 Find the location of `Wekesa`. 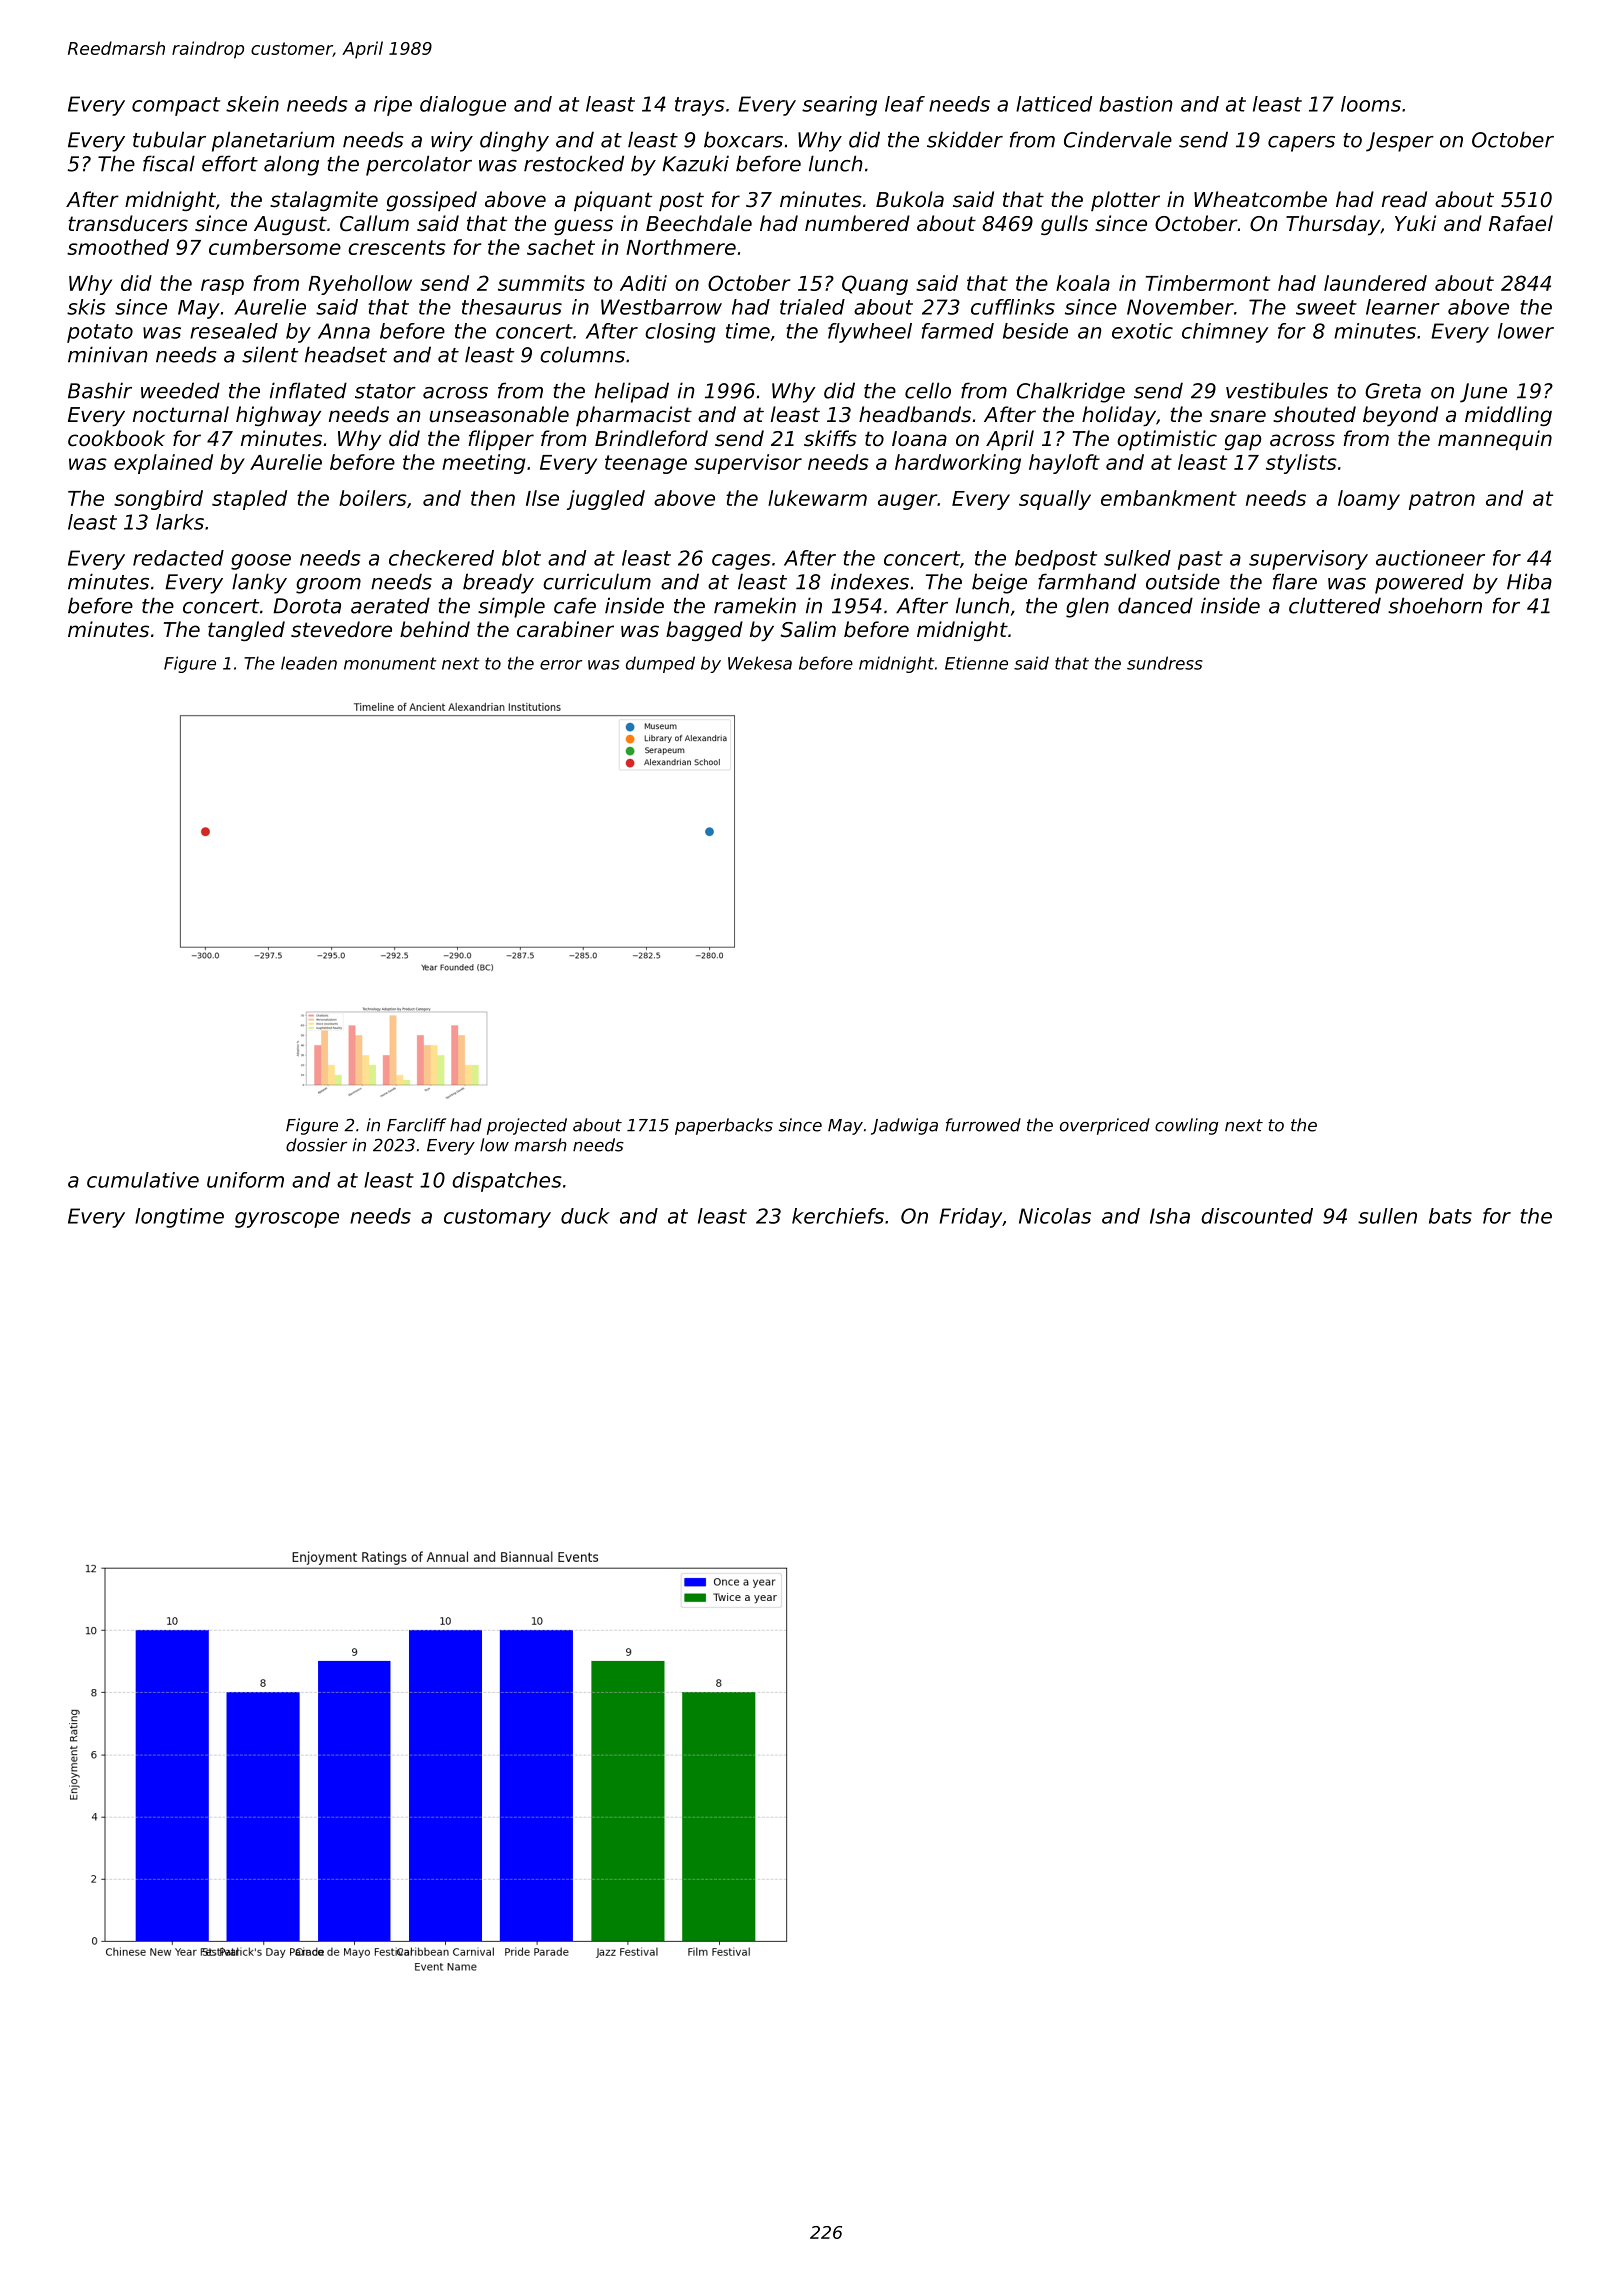

Wekesa is located at coordinates (760, 663).
